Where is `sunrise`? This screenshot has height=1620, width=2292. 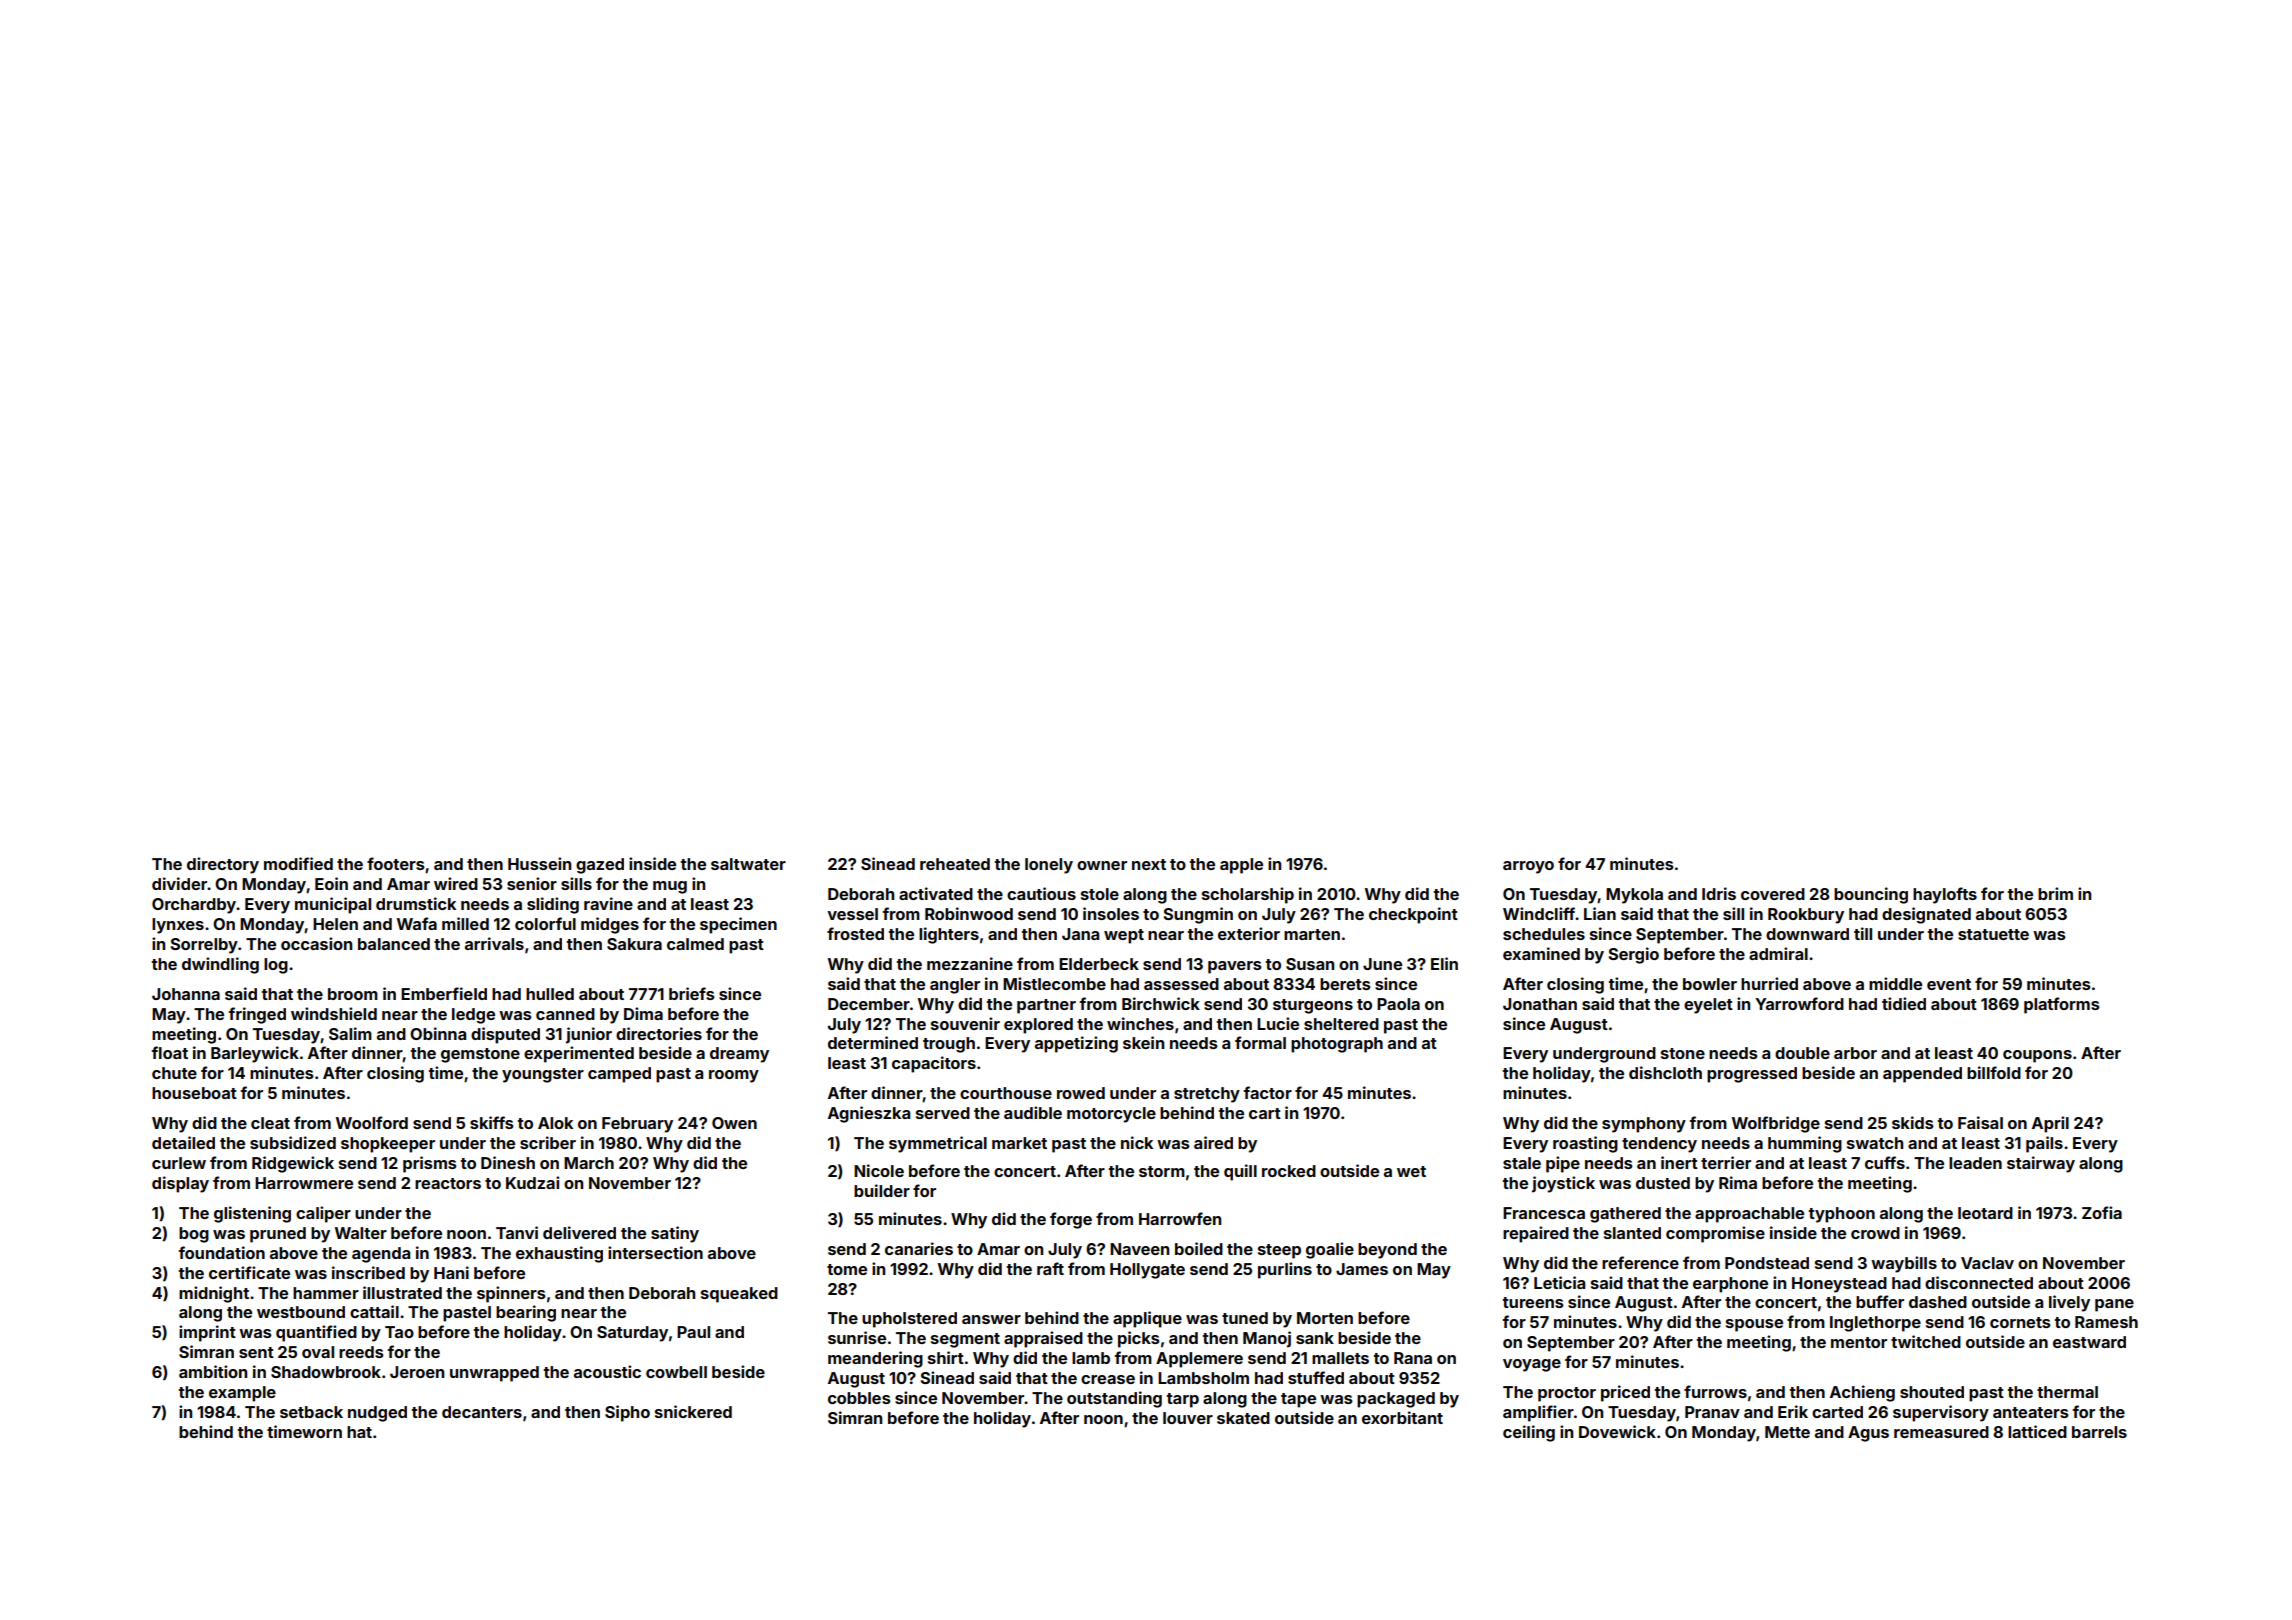
sunrise is located at coordinates (857, 1337).
